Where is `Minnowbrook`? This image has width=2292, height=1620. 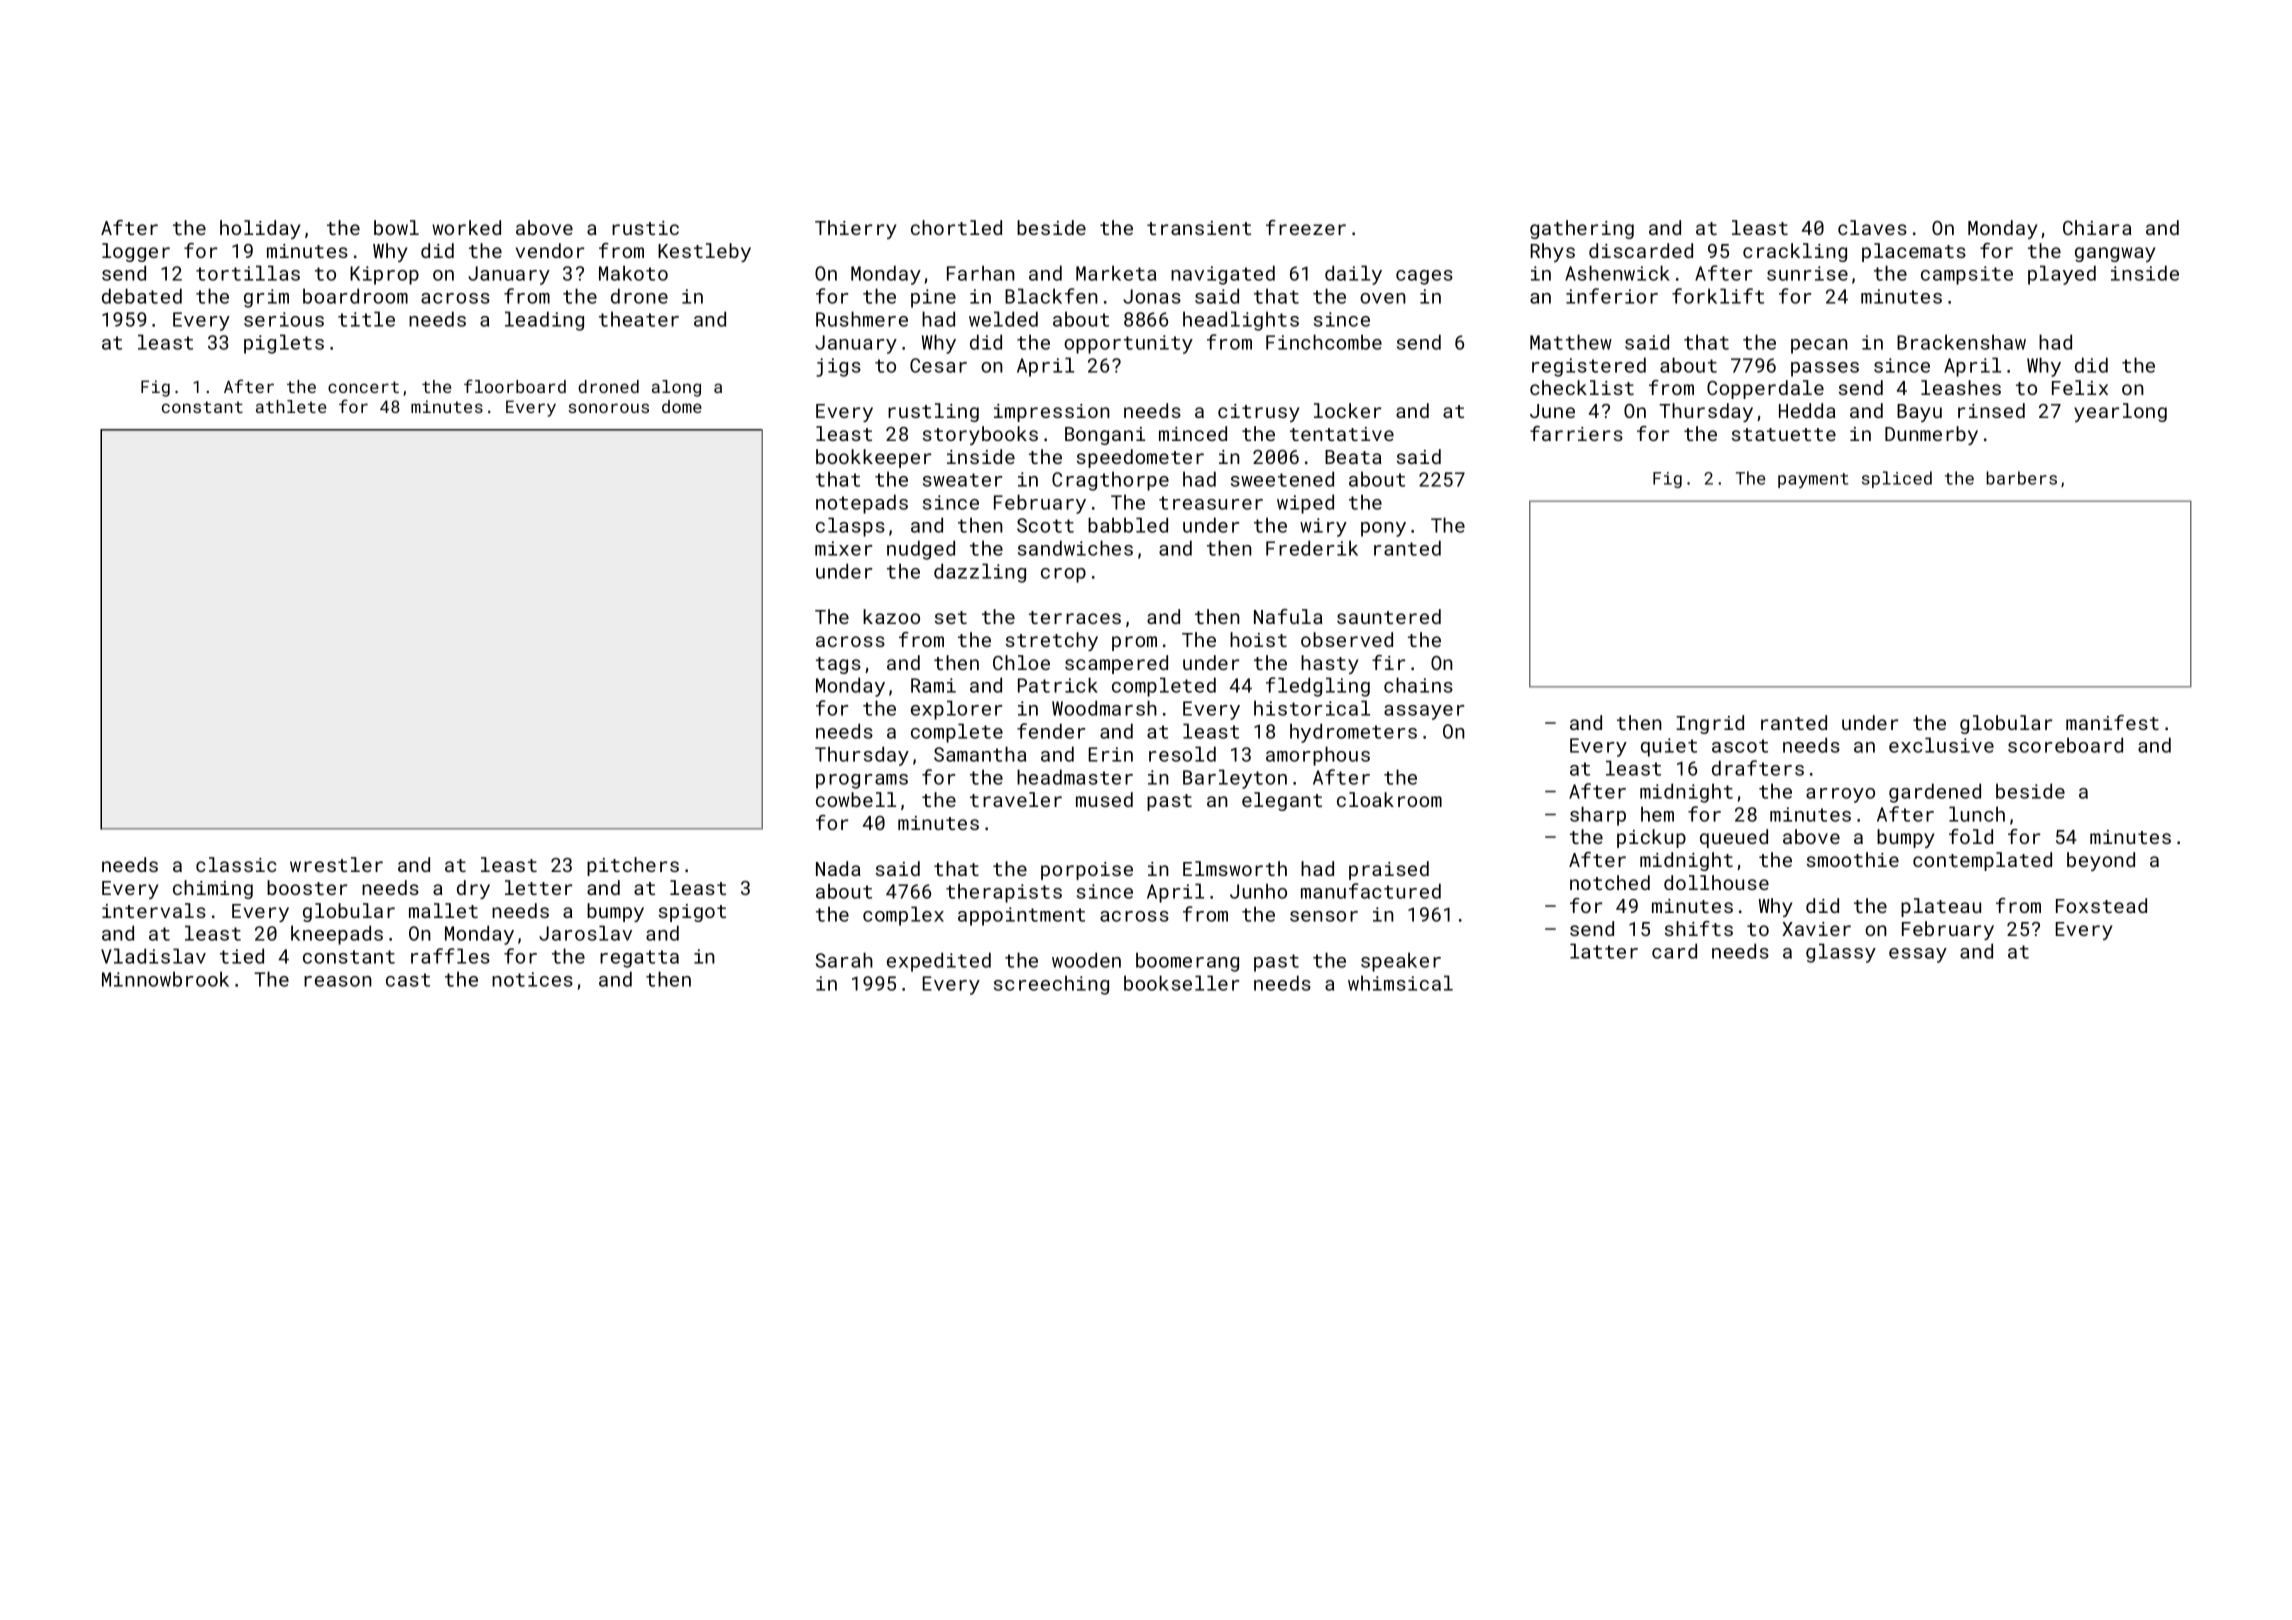 Minnowbrook is located at coordinates (165, 979).
